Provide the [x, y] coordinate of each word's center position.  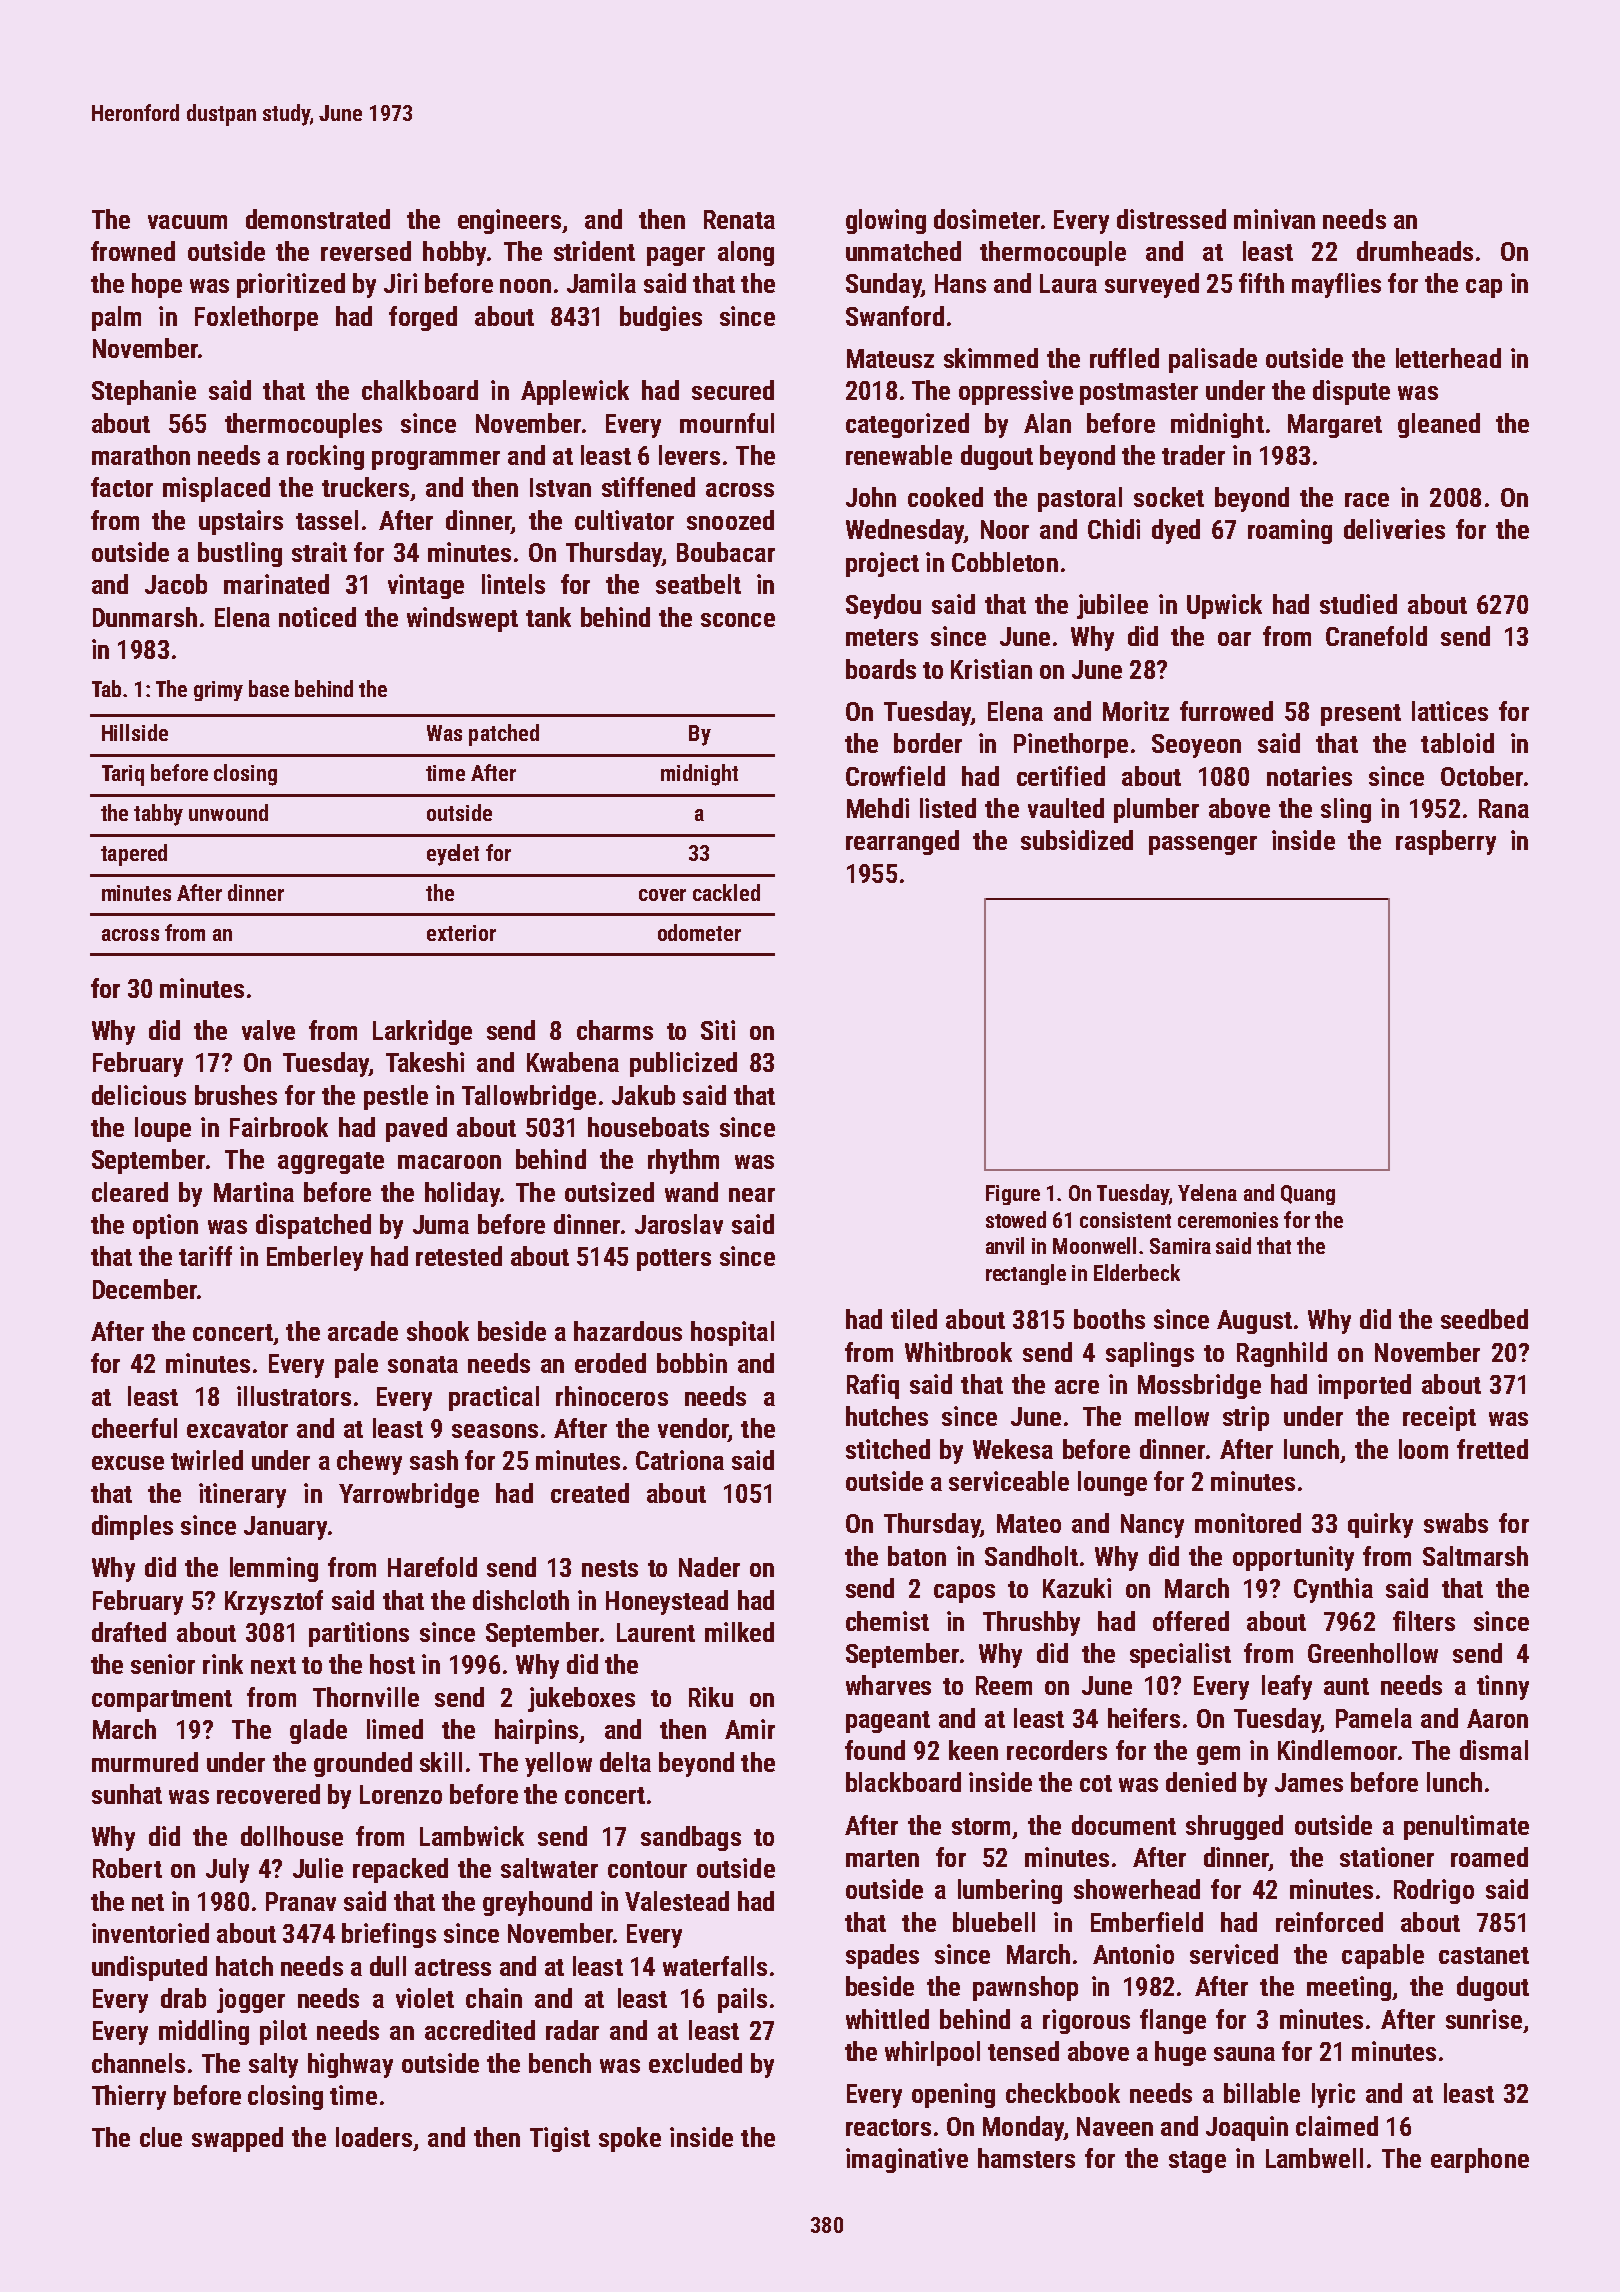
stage [1197, 2162]
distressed [1171, 219]
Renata [739, 219]
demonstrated [318, 219]
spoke [630, 2139]
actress [453, 1967]
